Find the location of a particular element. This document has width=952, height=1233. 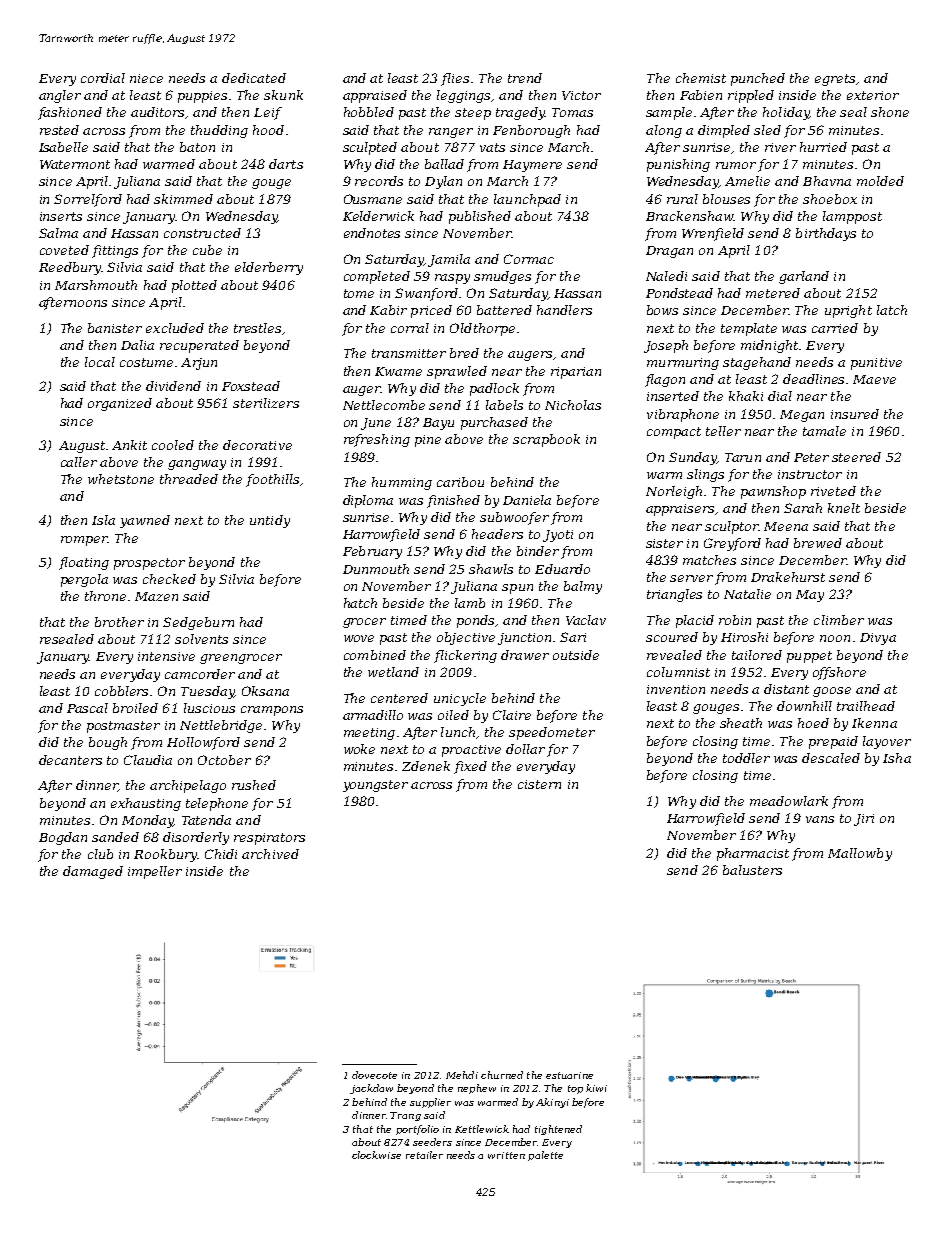

garland is located at coordinates (804, 277).
